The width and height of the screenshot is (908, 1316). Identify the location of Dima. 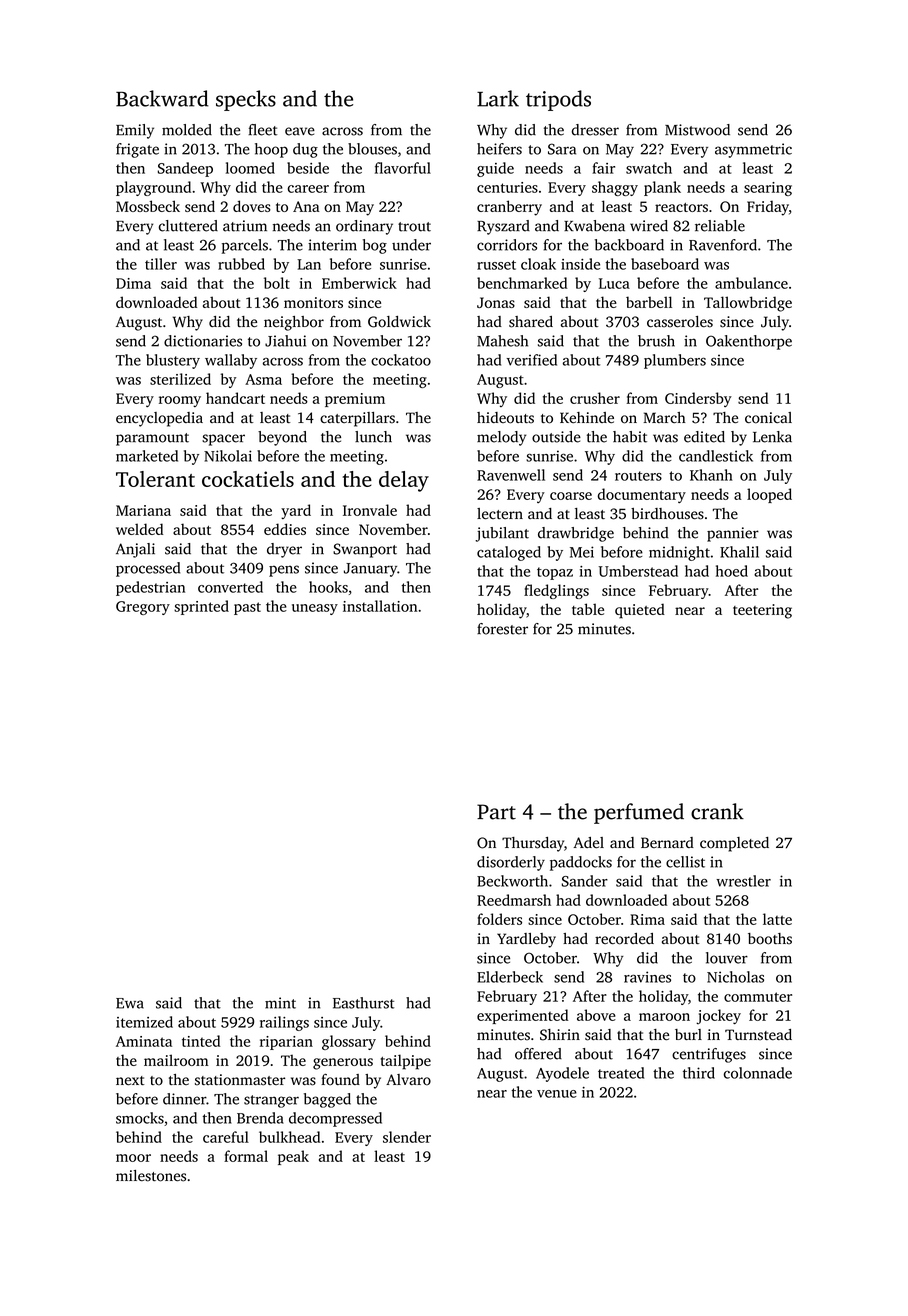
(133, 283).
